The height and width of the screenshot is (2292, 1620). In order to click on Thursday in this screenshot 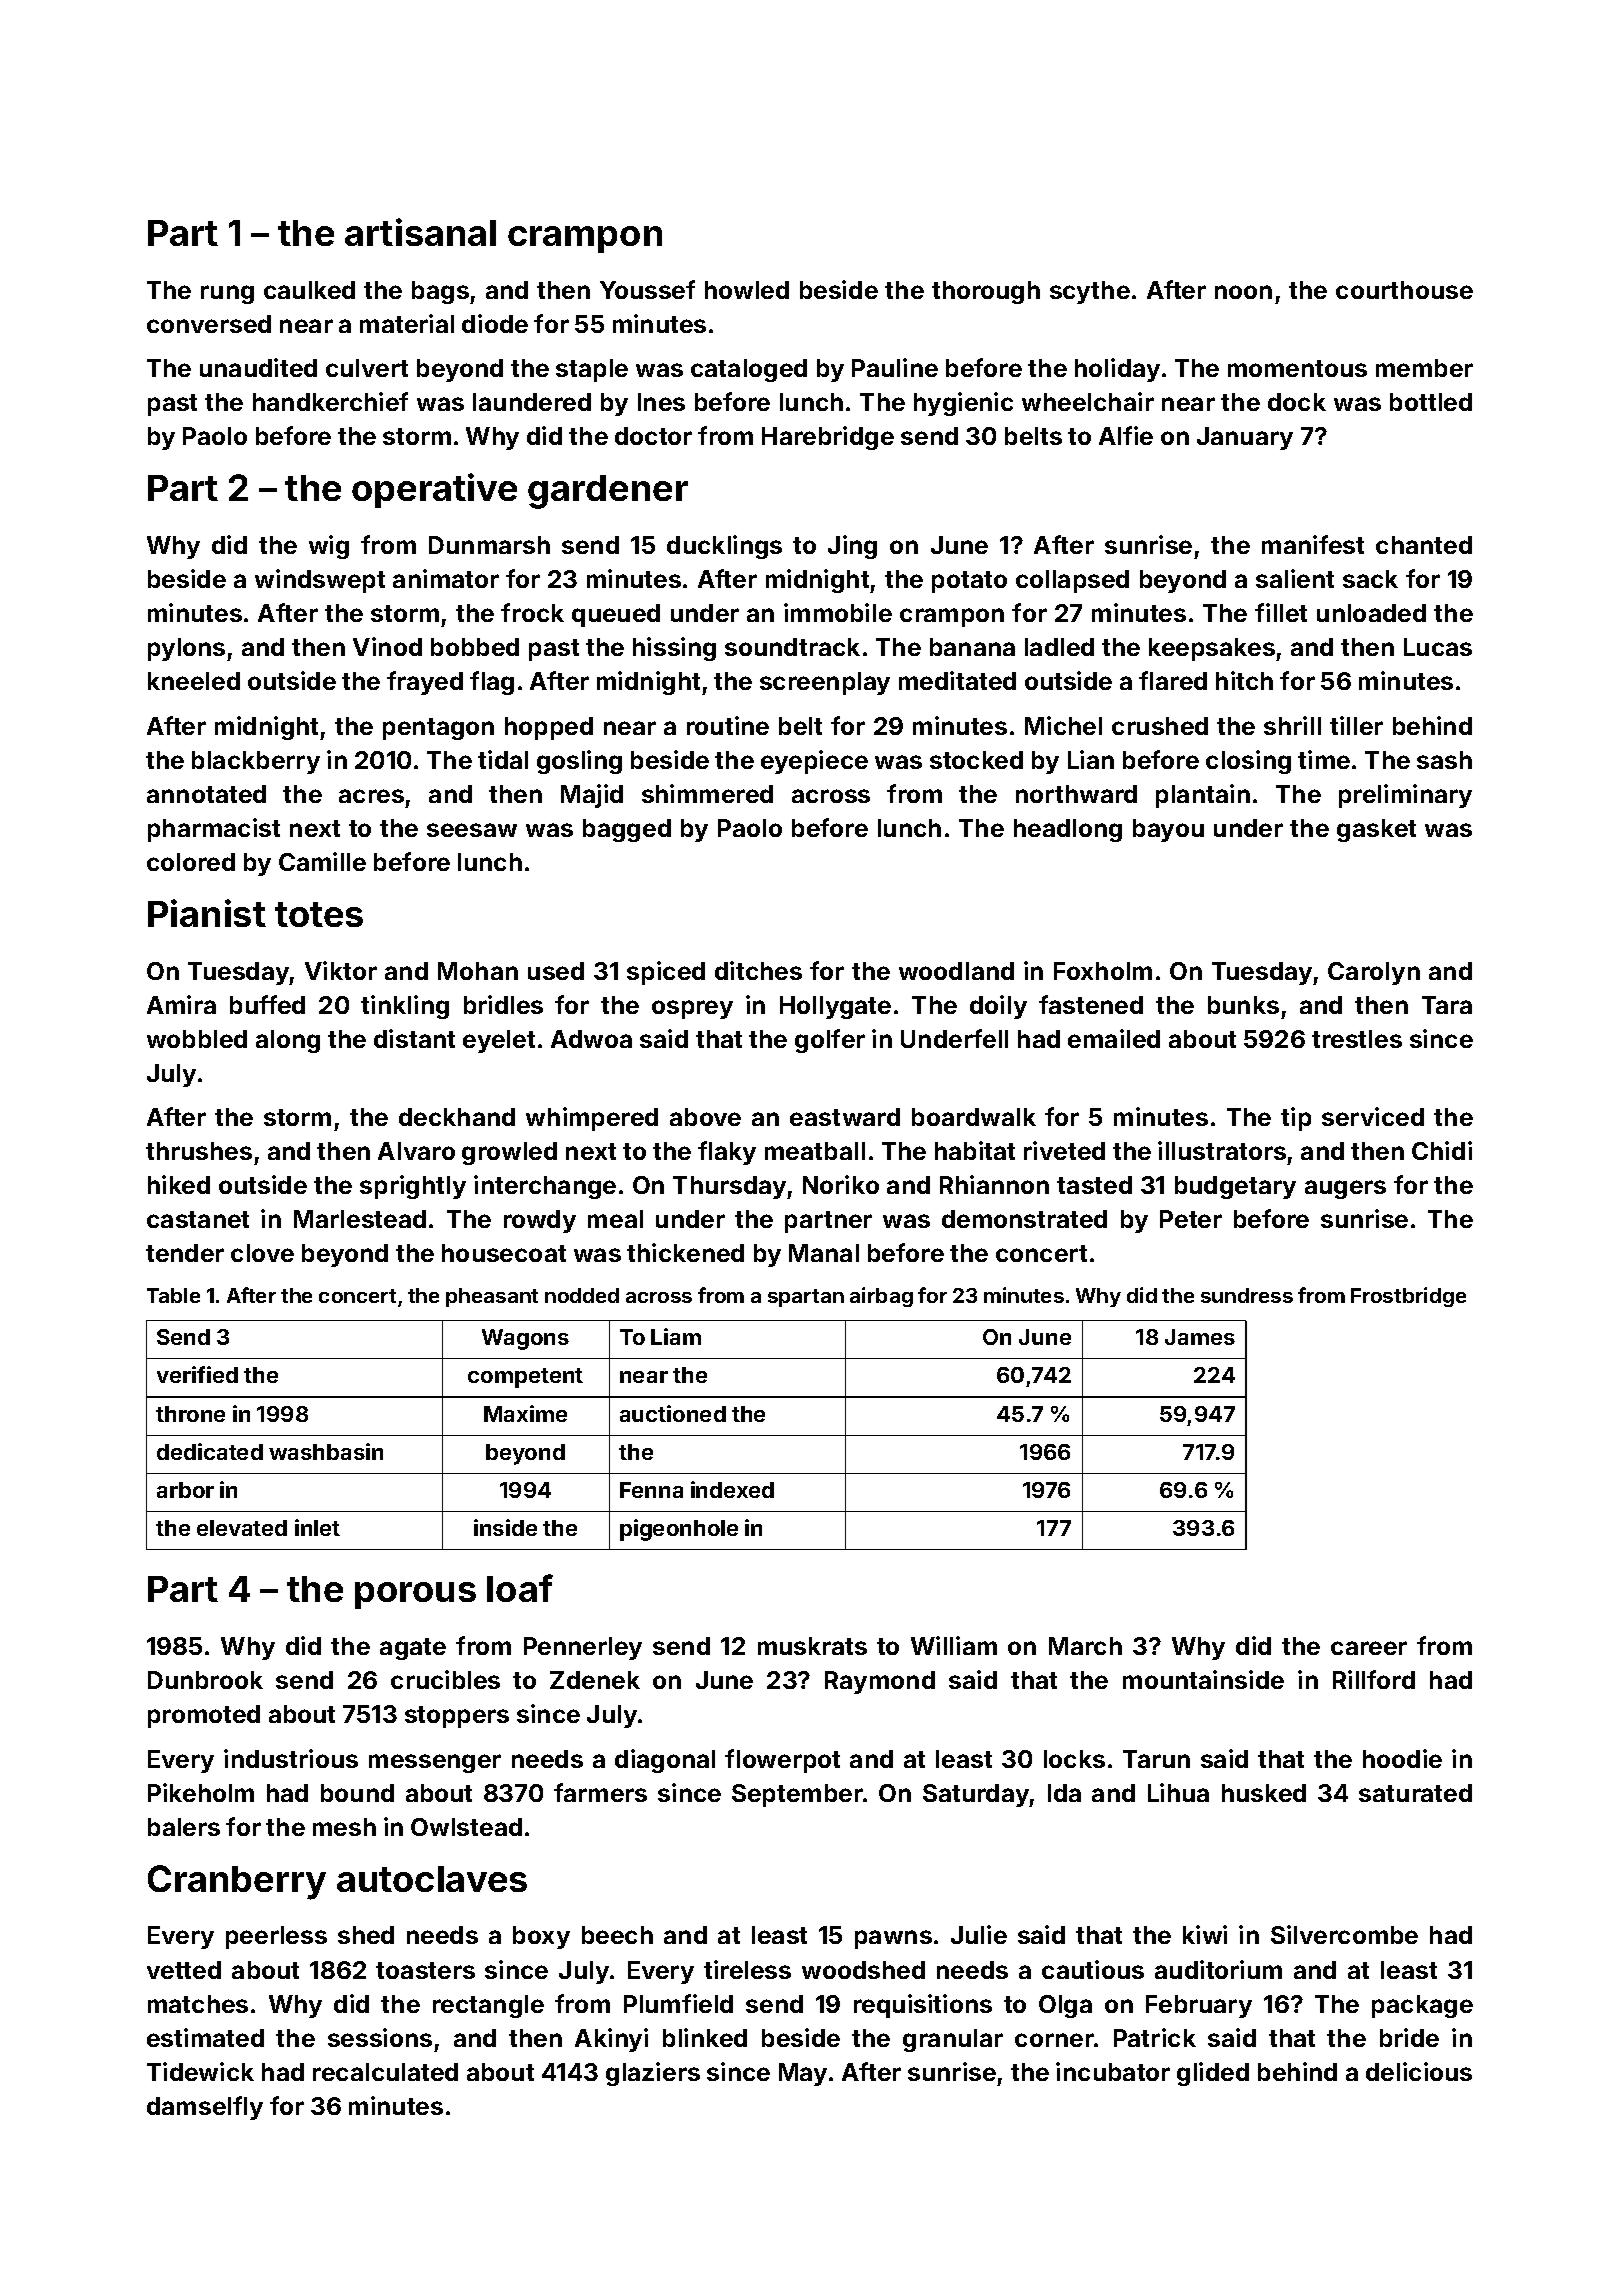, I will do `click(729, 1187)`.
